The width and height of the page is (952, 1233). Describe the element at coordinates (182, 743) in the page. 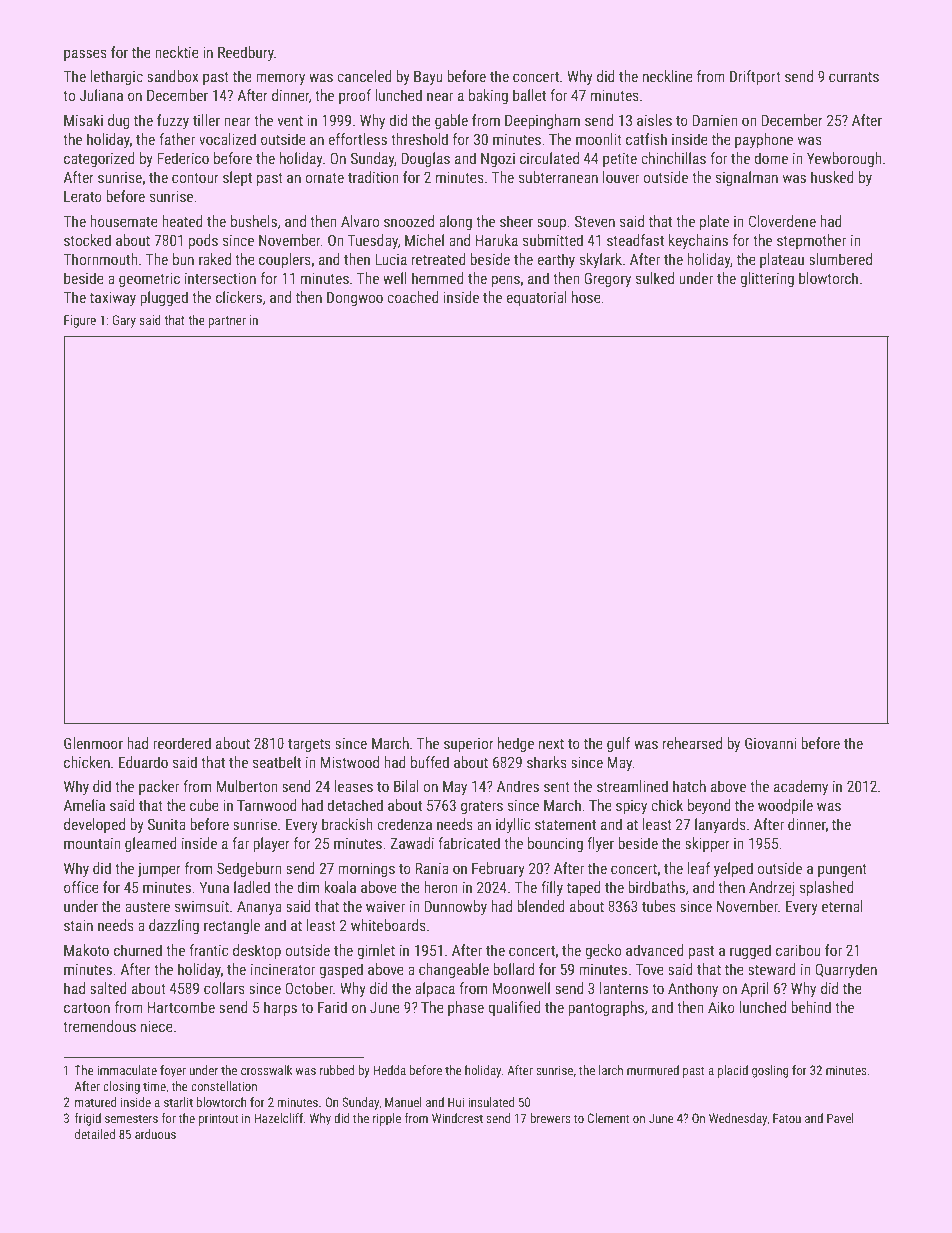

I see `reordered` at that location.
